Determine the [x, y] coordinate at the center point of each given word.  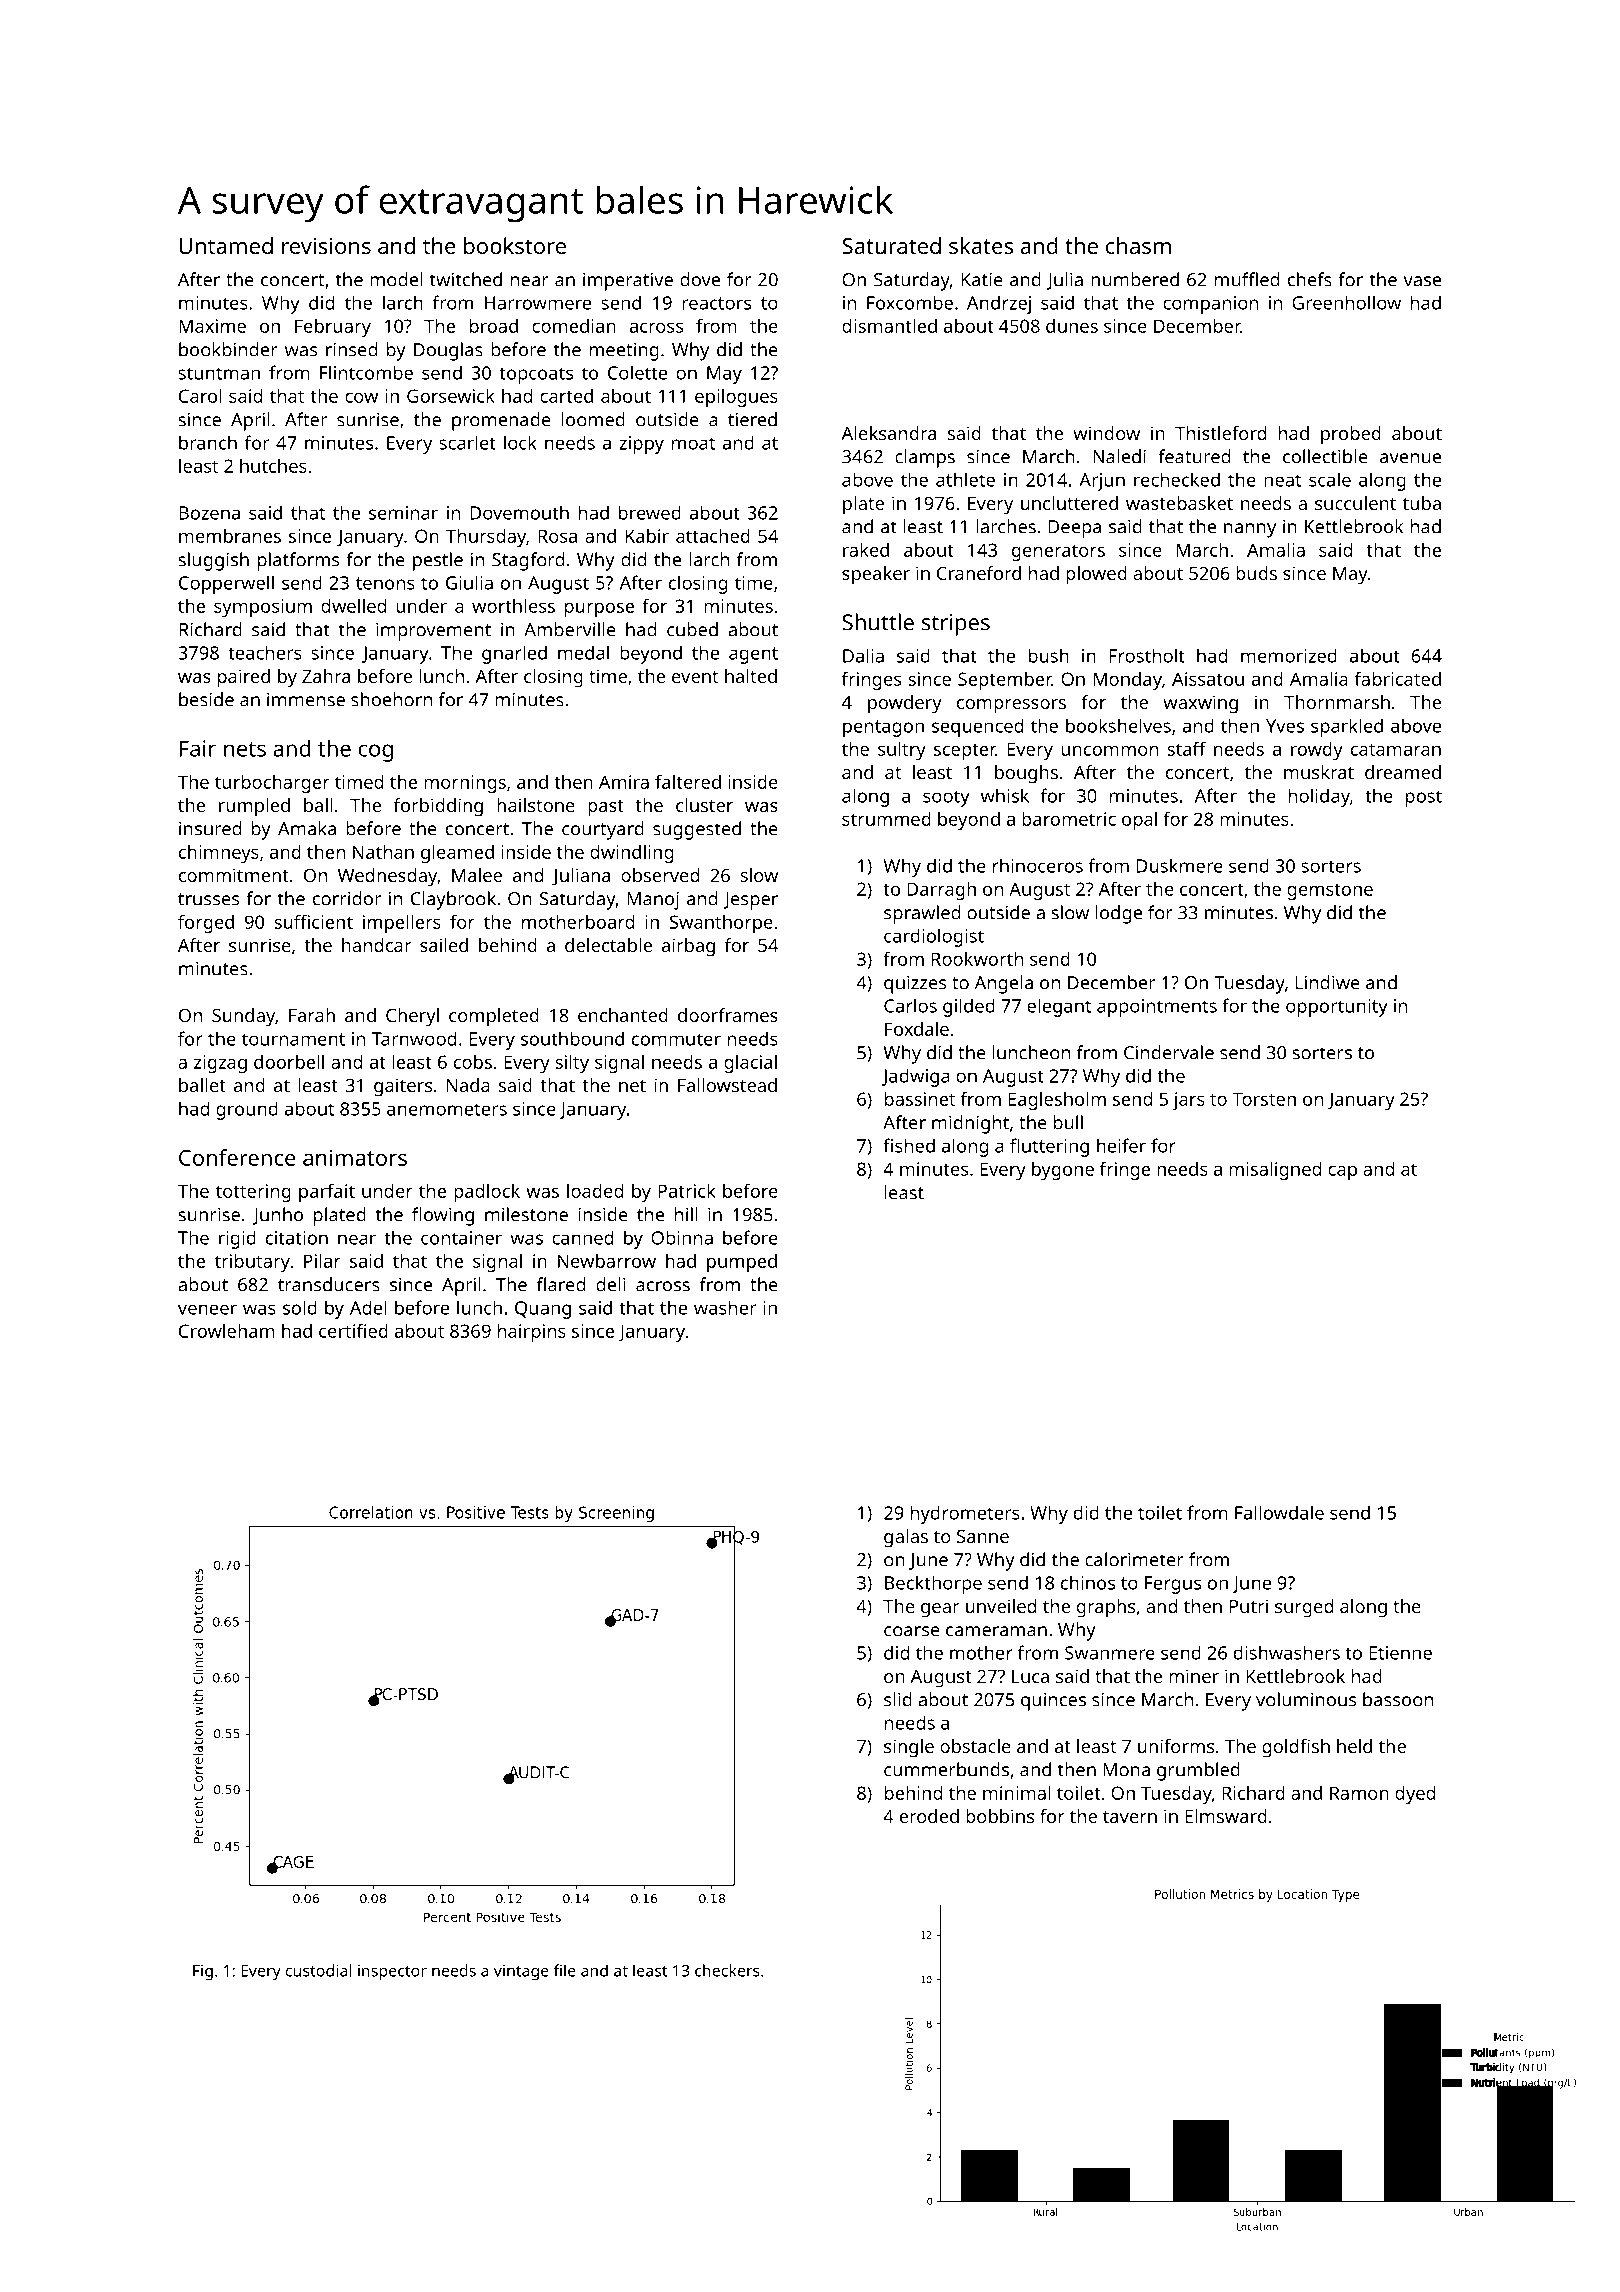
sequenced [977, 727]
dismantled [889, 326]
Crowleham [226, 1331]
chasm [1138, 245]
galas [906, 1538]
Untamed [226, 245]
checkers [727, 1970]
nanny [1250, 530]
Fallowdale [1279, 1512]
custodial [319, 1970]
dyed [1415, 1795]
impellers [402, 924]
